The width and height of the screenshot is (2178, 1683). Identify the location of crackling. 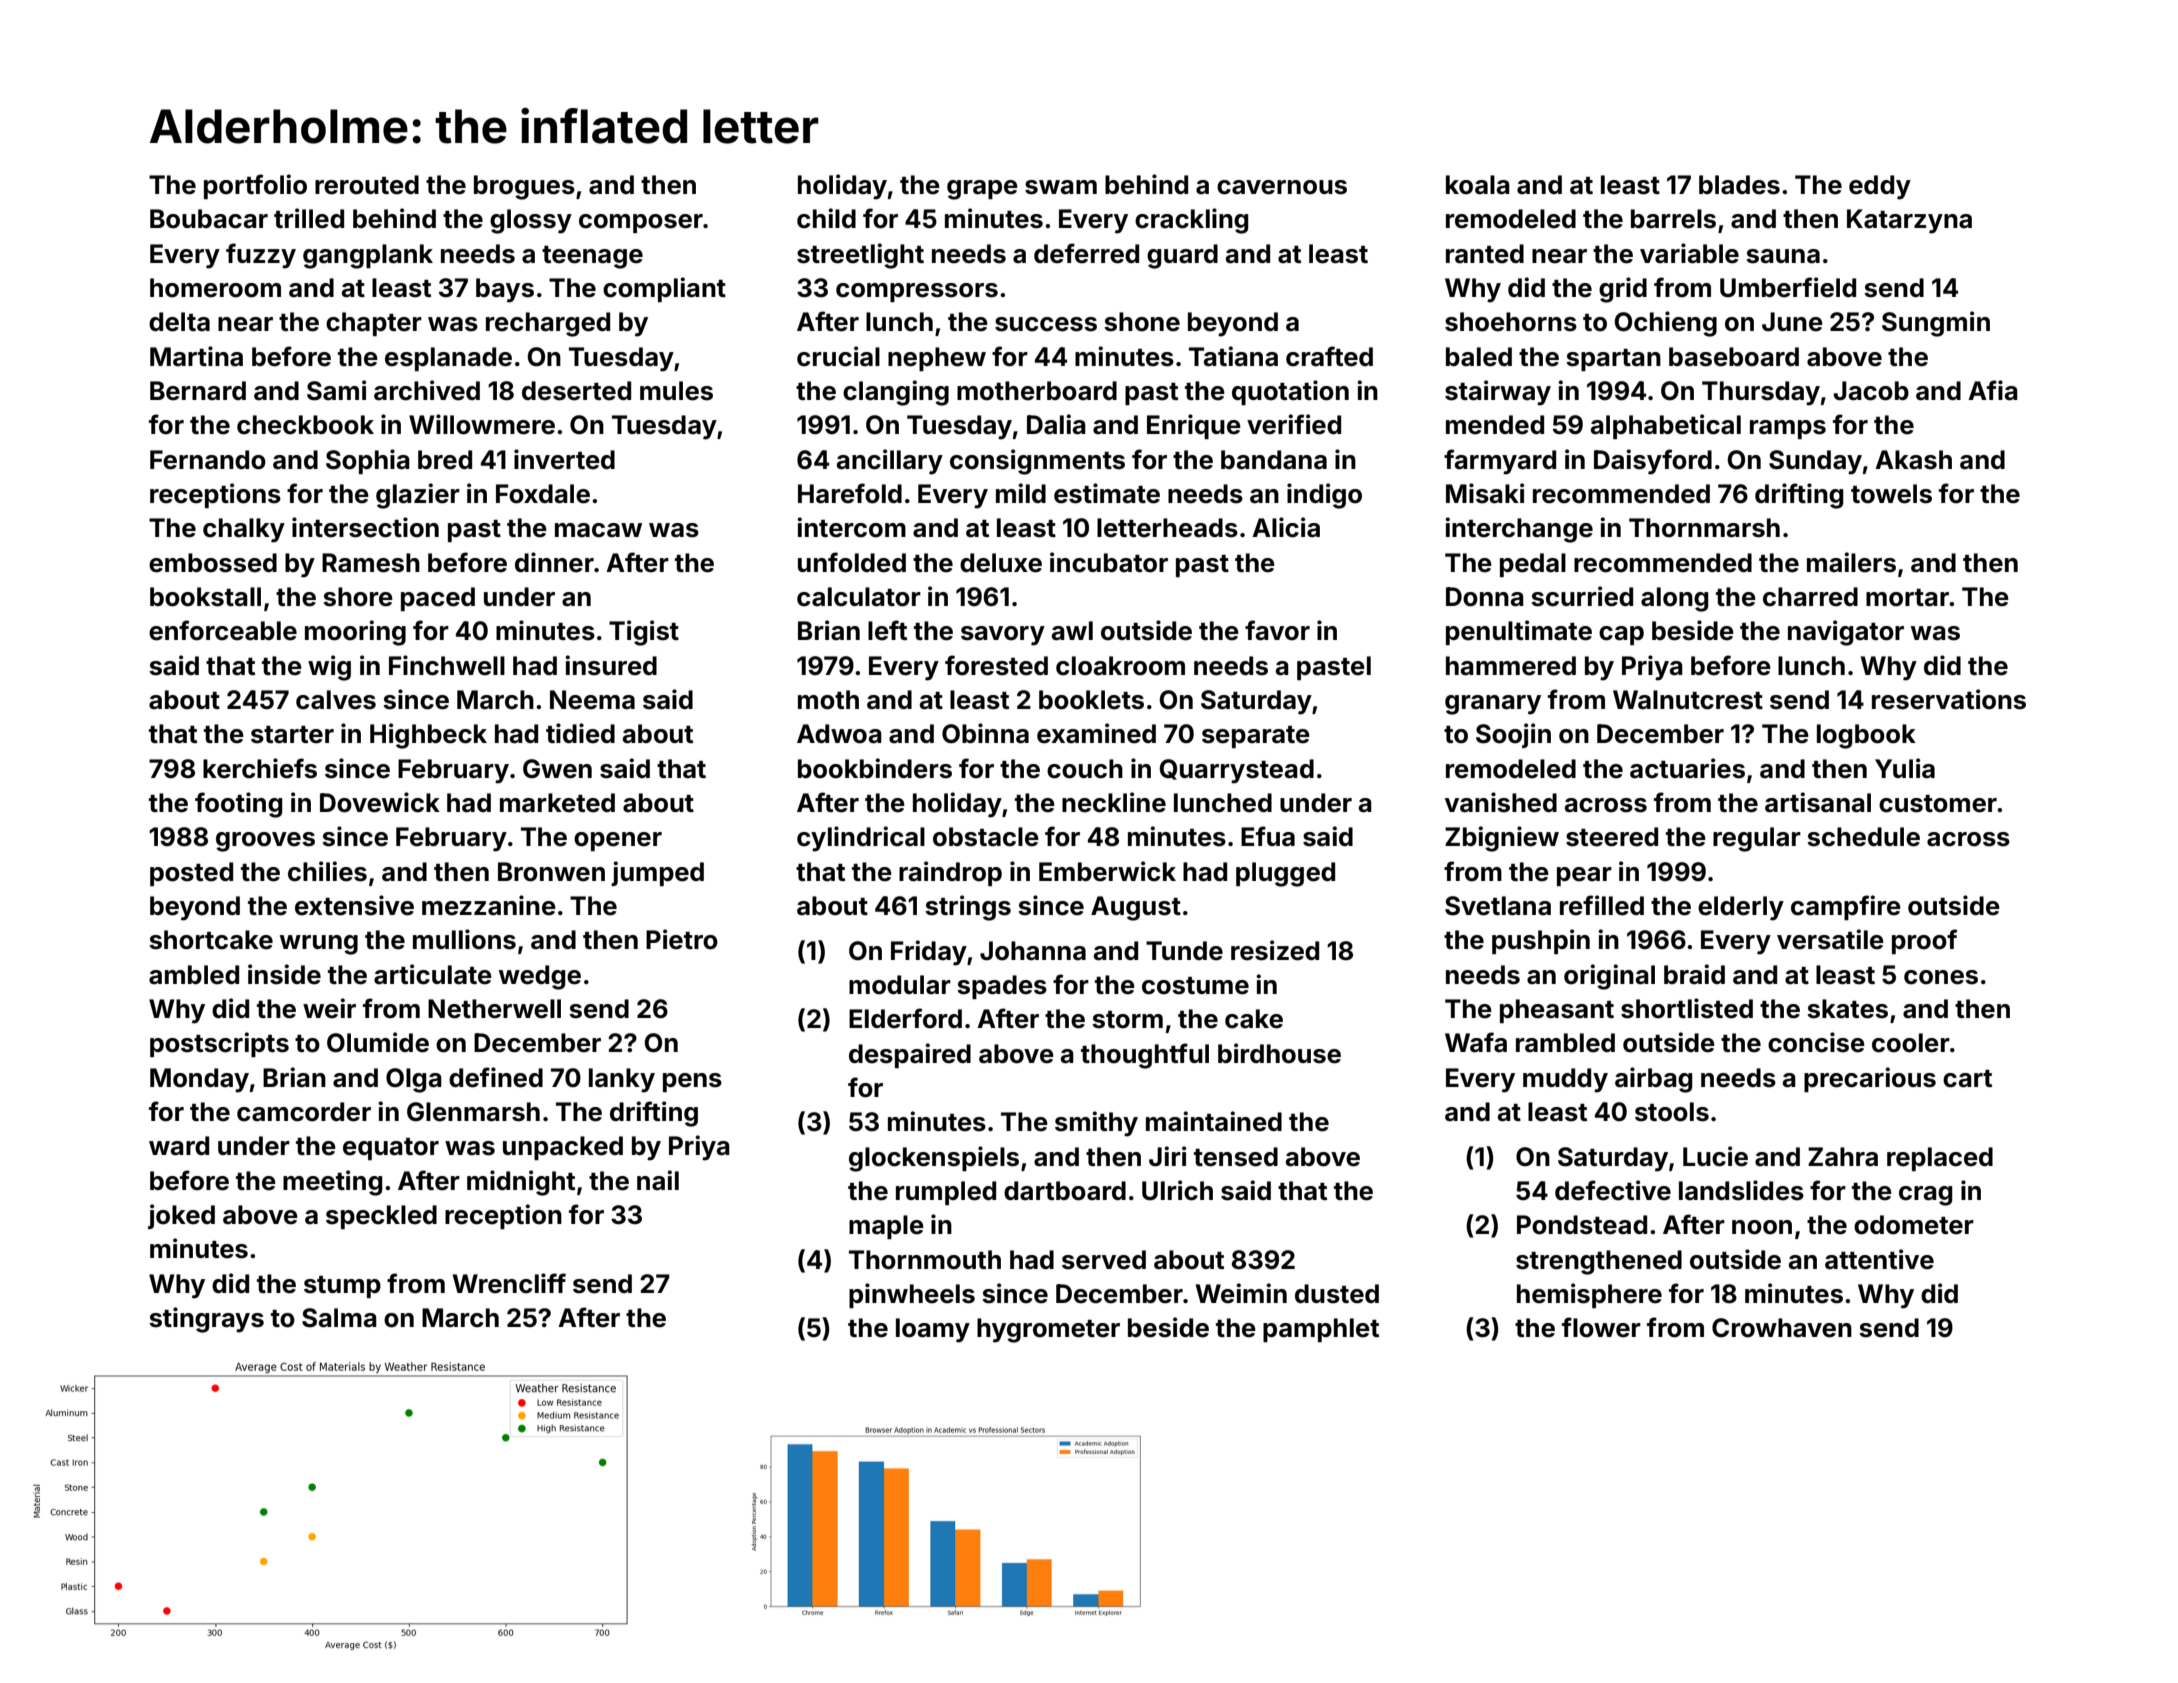
(1192, 221).
